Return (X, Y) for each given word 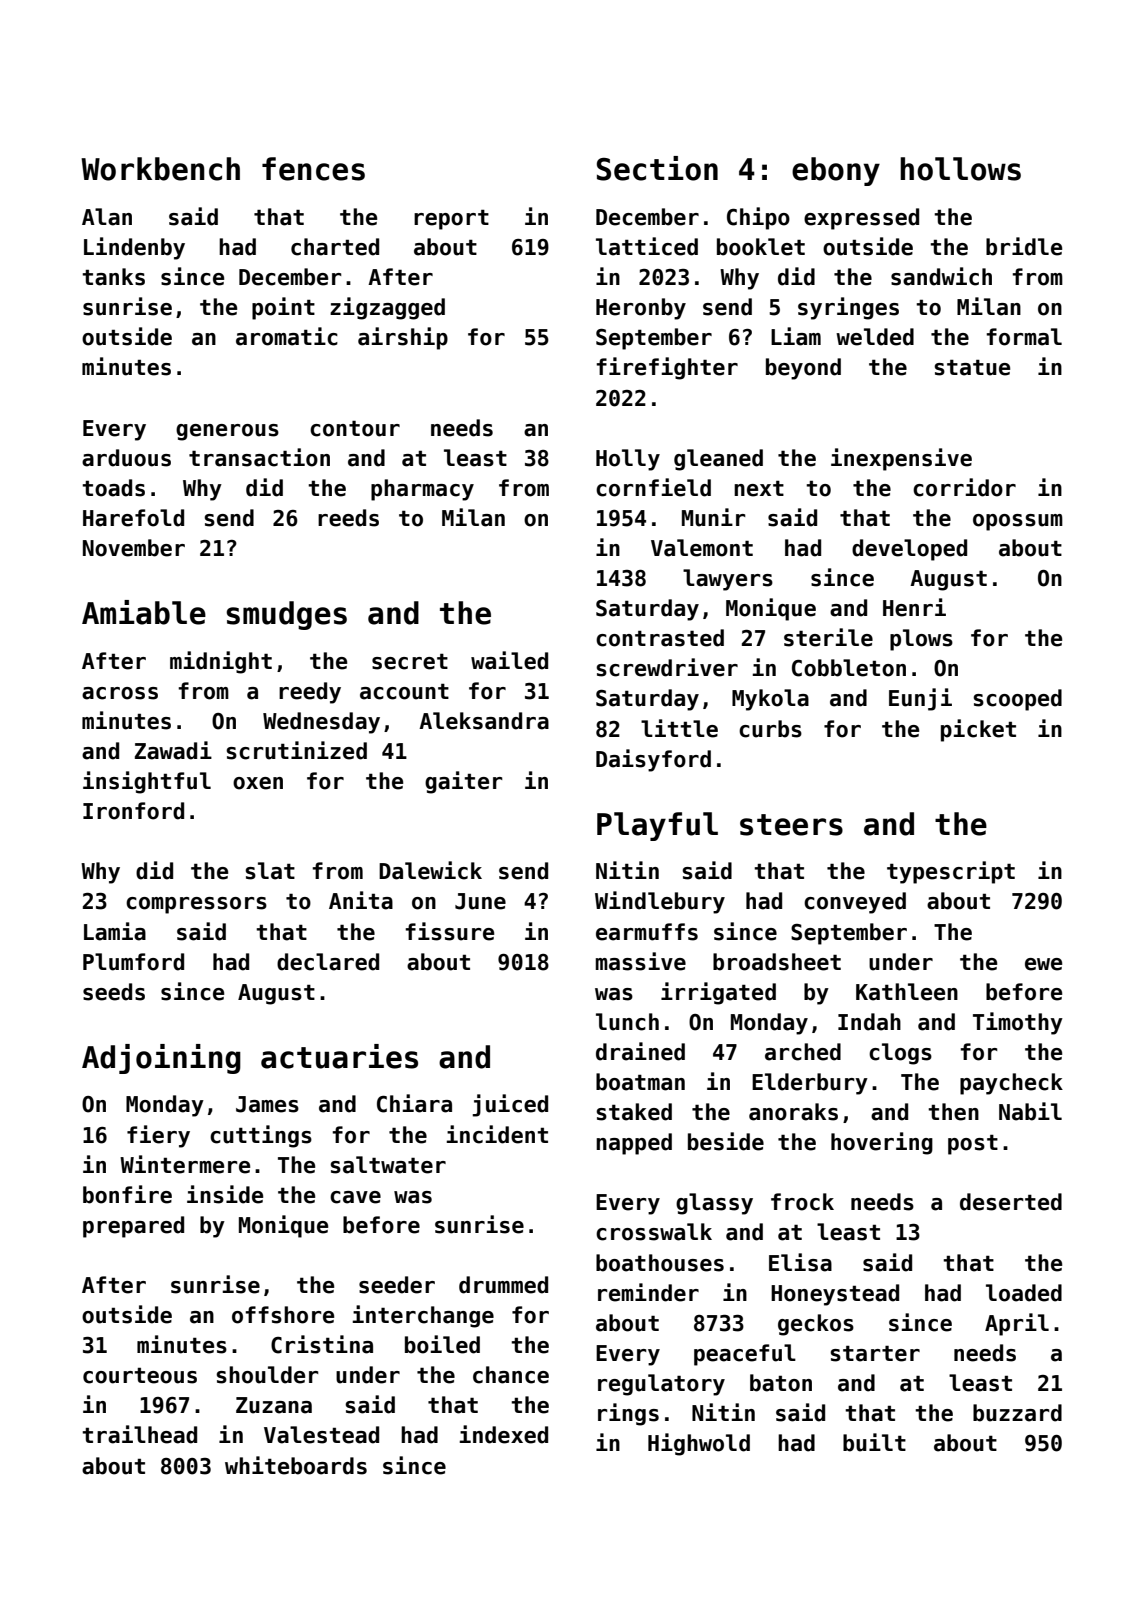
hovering (882, 1143)
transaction (259, 457)
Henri (914, 607)
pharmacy (422, 490)
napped (634, 1144)
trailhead (139, 1434)
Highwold (699, 1444)
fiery (158, 1136)
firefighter (667, 368)
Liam (796, 336)
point (283, 308)
